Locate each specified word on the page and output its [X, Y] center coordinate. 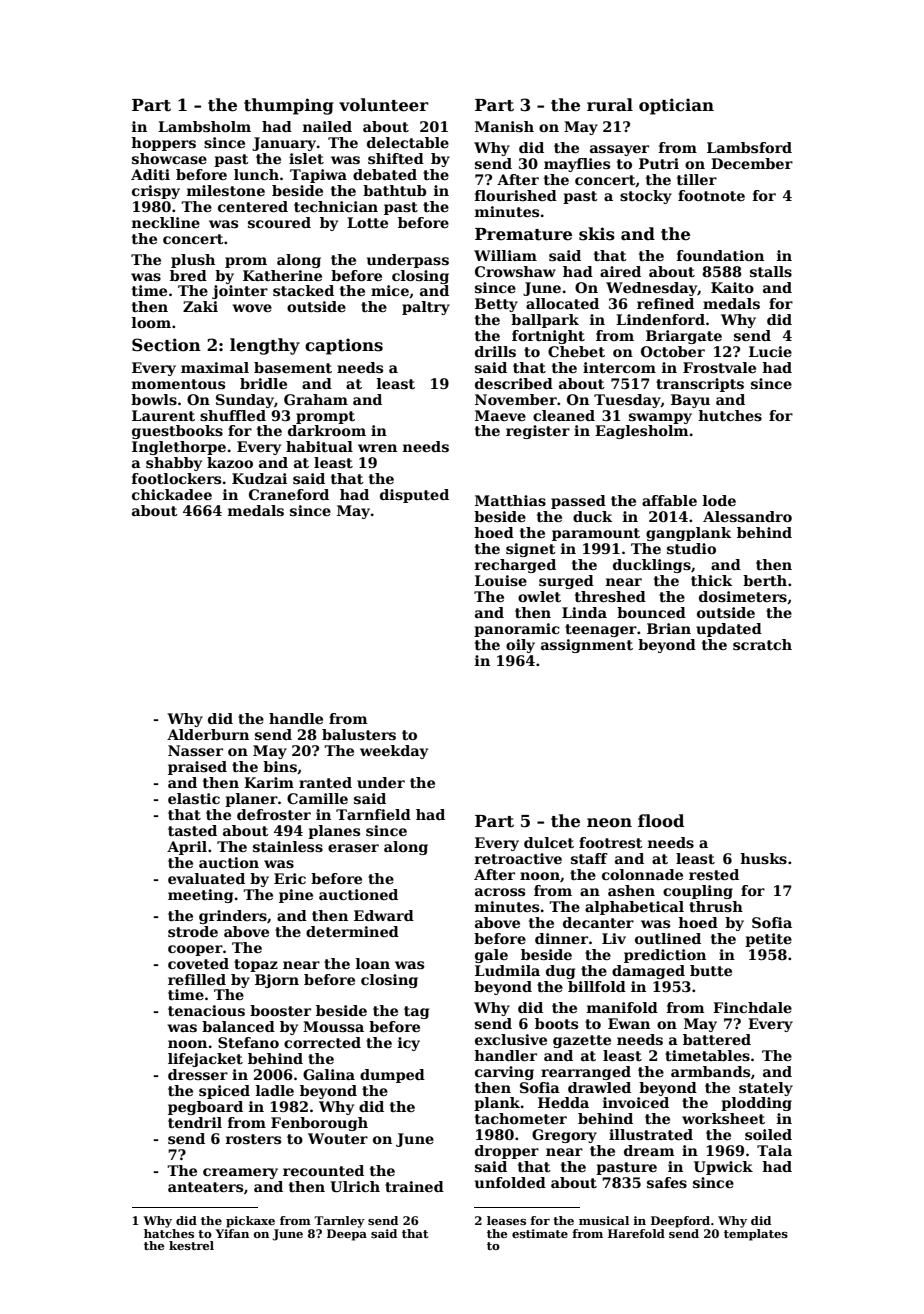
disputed [414, 496]
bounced [651, 612]
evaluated [206, 878]
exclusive [511, 1039]
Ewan [629, 1023]
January [284, 144]
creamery [240, 1173]
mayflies [577, 165]
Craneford [289, 494]
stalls [771, 271]
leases [506, 1220]
